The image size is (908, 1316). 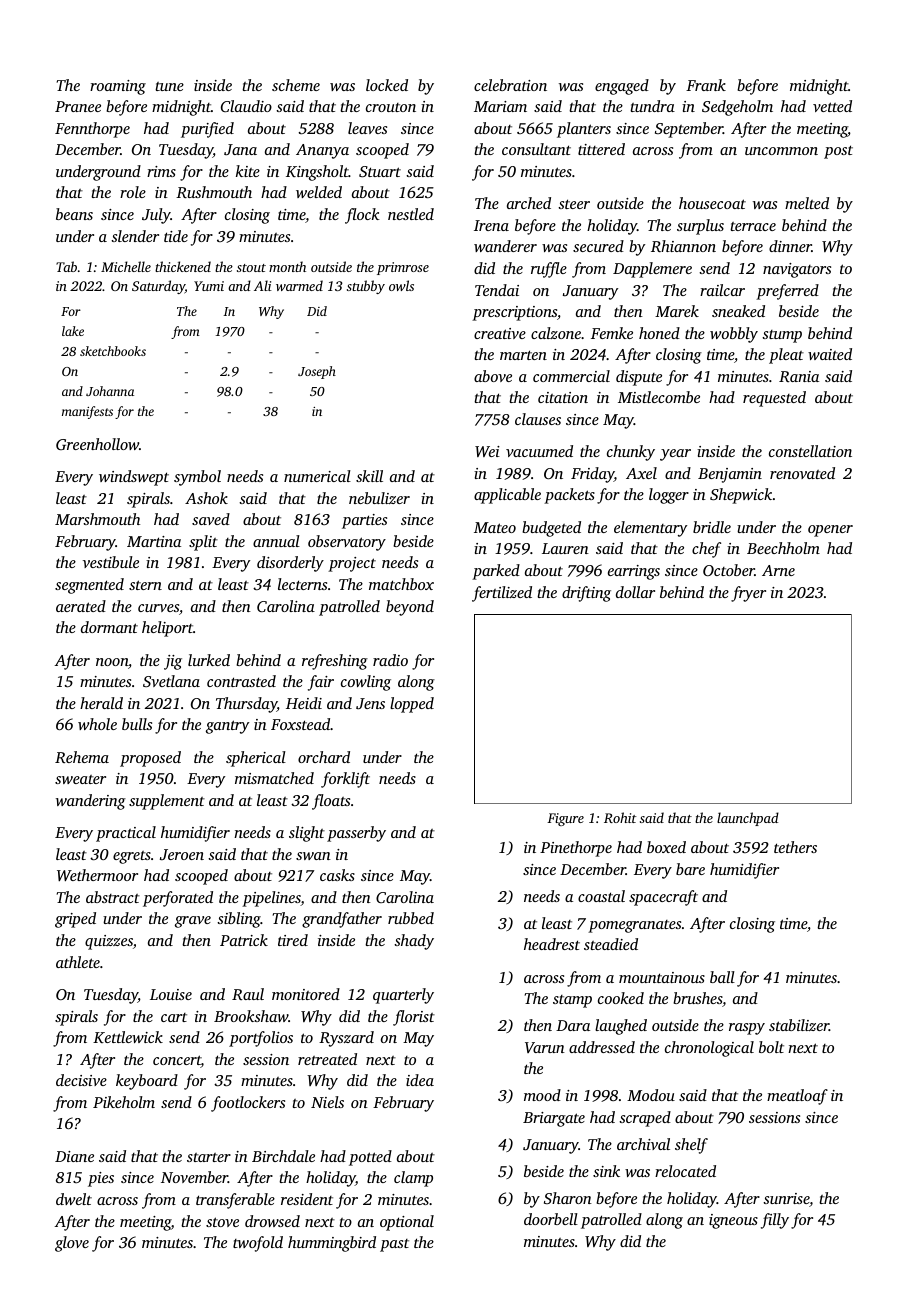 What do you see at coordinates (748, 819) in the screenshot?
I see `launchpad` at bounding box center [748, 819].
